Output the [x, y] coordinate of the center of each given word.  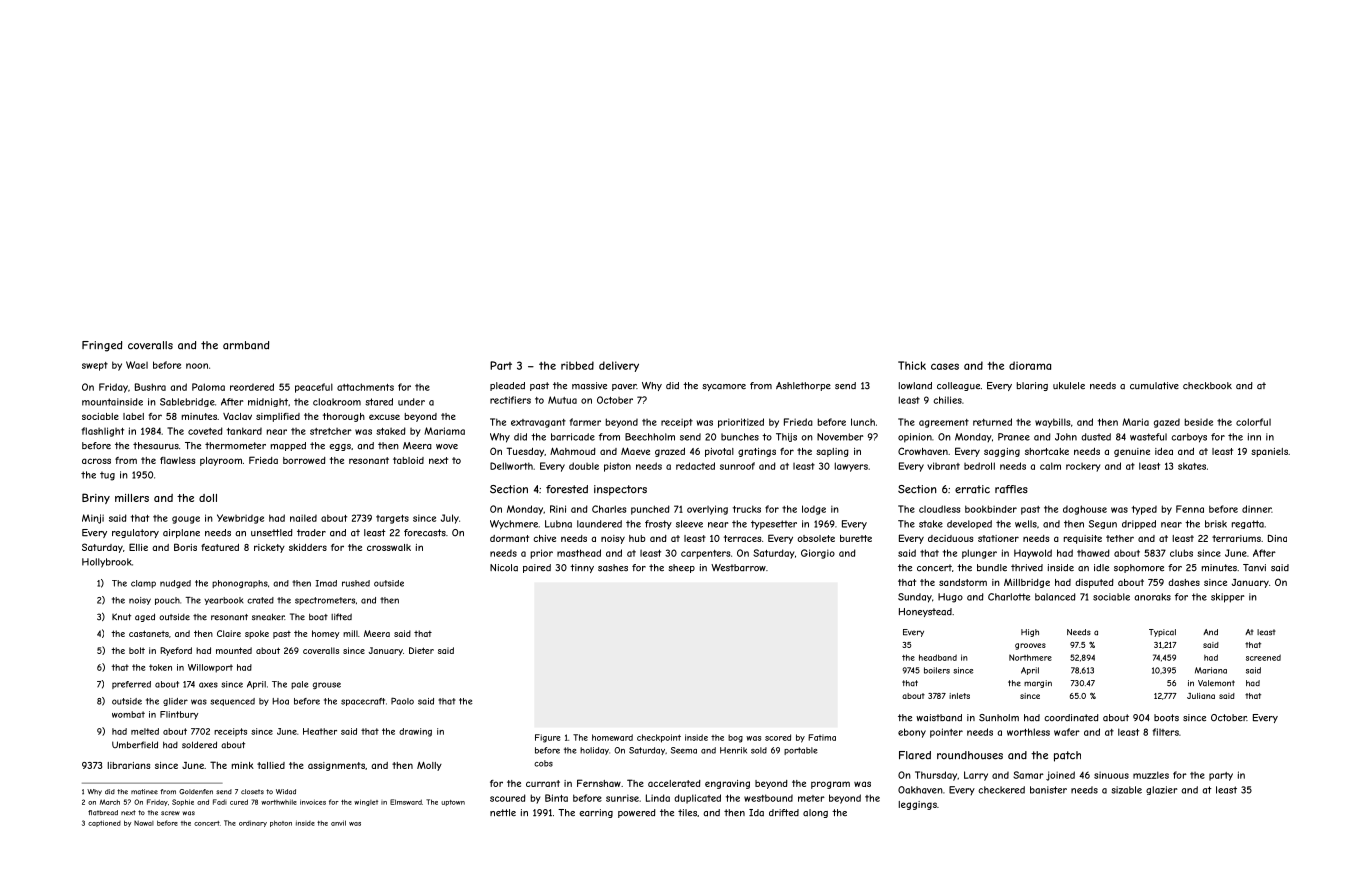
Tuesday [525, 452]
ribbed [577, 365]
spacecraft [363, 702]
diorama [1030, 365]
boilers [937, 670]
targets [392, 519]
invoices [313, 802]
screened [1263, 657]
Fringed [102, 346]
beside [1199, 422]
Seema [684, 750]
